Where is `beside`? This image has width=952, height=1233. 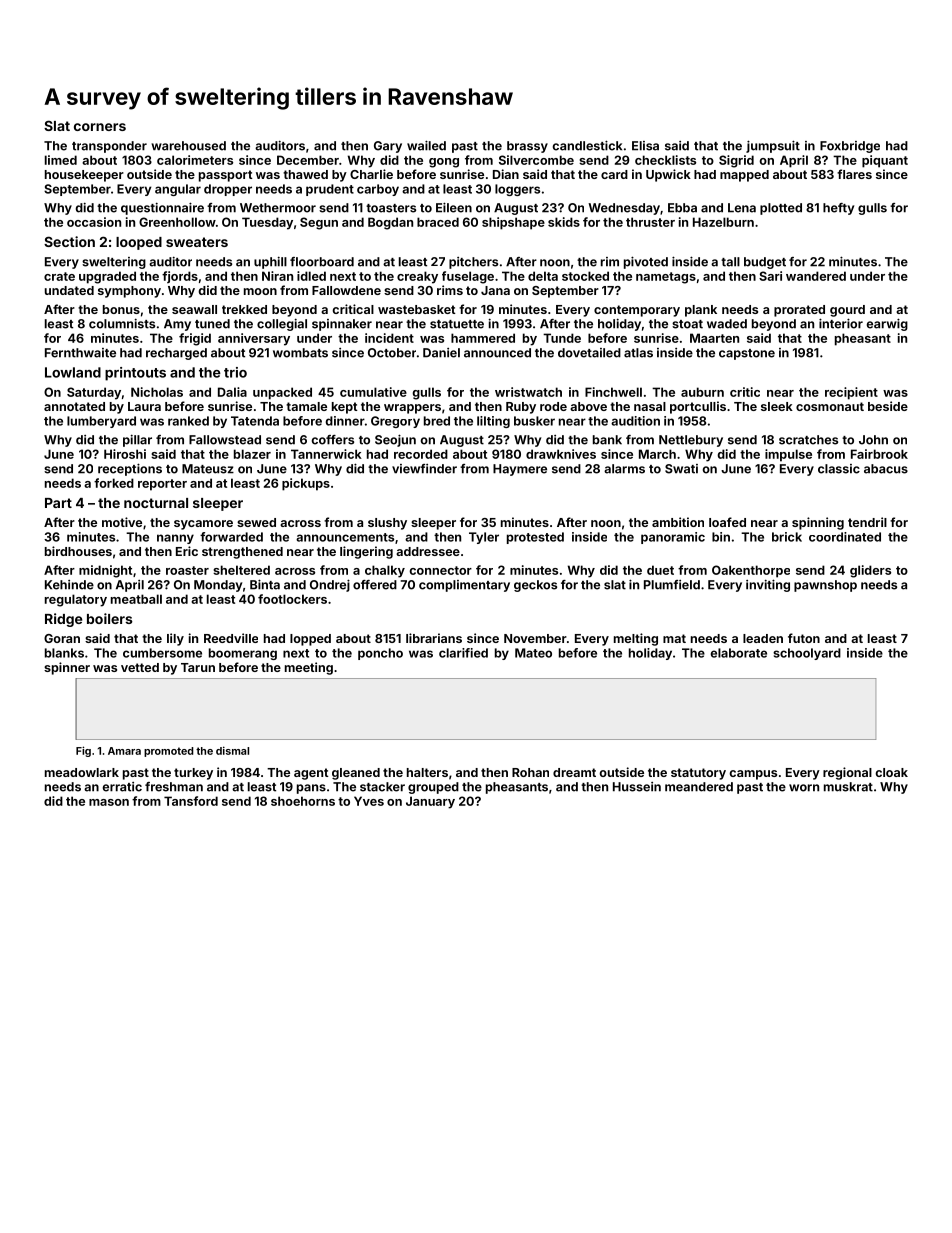
beside is located at coordinates (888, 406).
